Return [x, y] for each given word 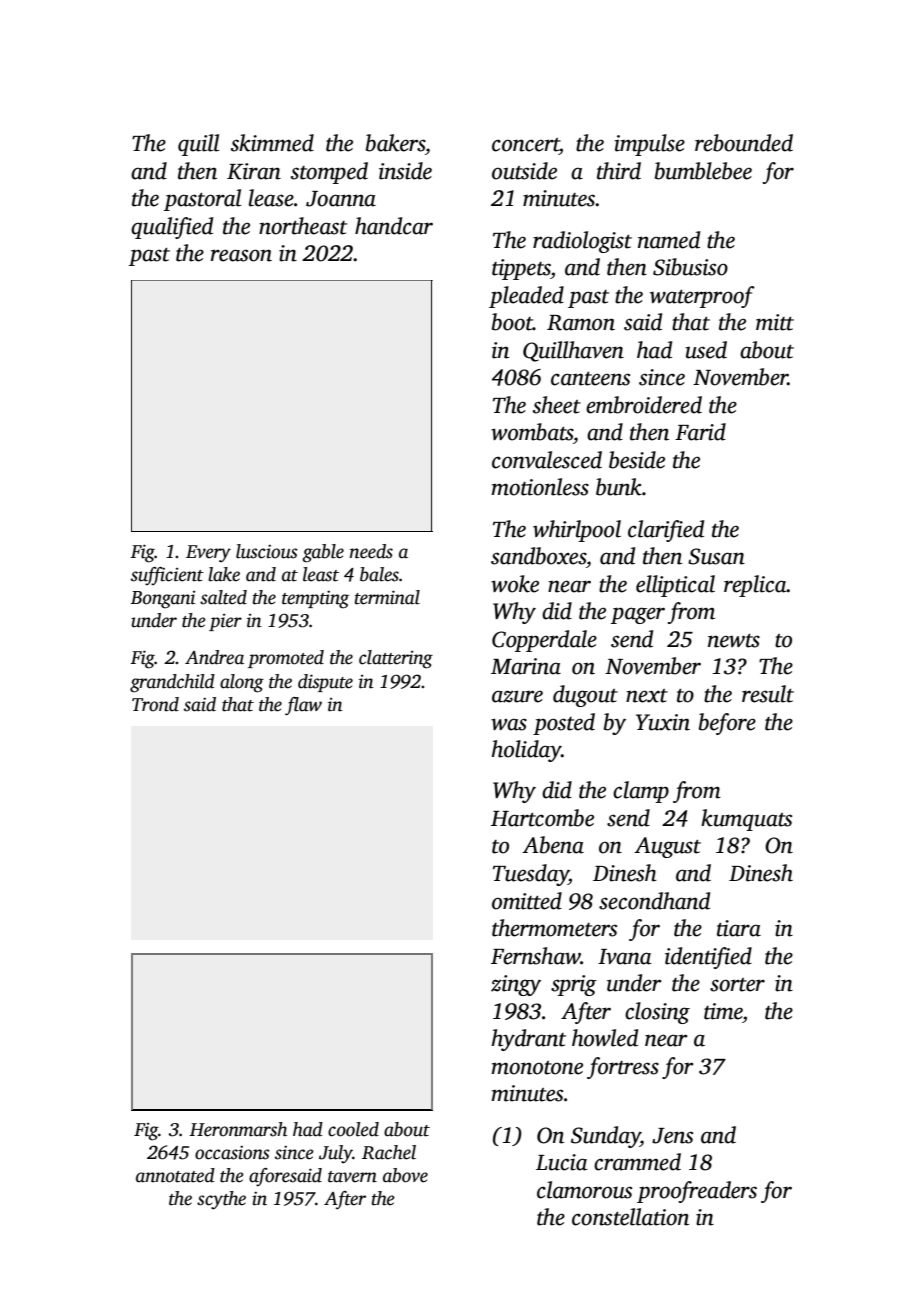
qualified [172, 228]
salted [223, 597]
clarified [666, 531]
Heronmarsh [238, 1129]
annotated [175, 1175]
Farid [700, 432]
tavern [352, 1177]
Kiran [254, 171]
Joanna [341, 199]
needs [371, 551]
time [723, 1011]
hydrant [528, 1040]
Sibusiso [690, 267]
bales [379, 574]
